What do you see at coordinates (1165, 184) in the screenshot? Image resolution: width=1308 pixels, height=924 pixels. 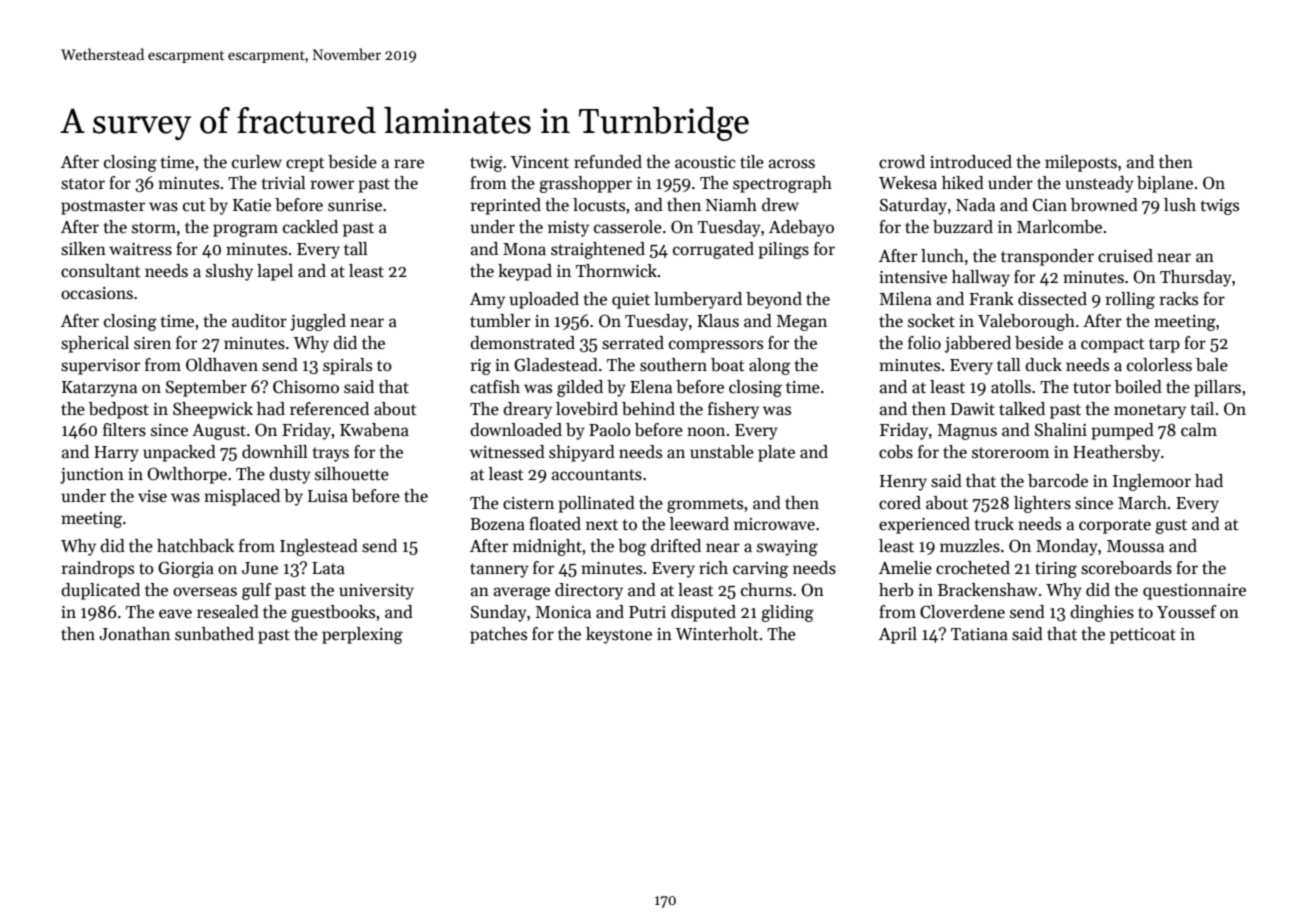 I see `biplane` at bounding box center [1165, 184].
